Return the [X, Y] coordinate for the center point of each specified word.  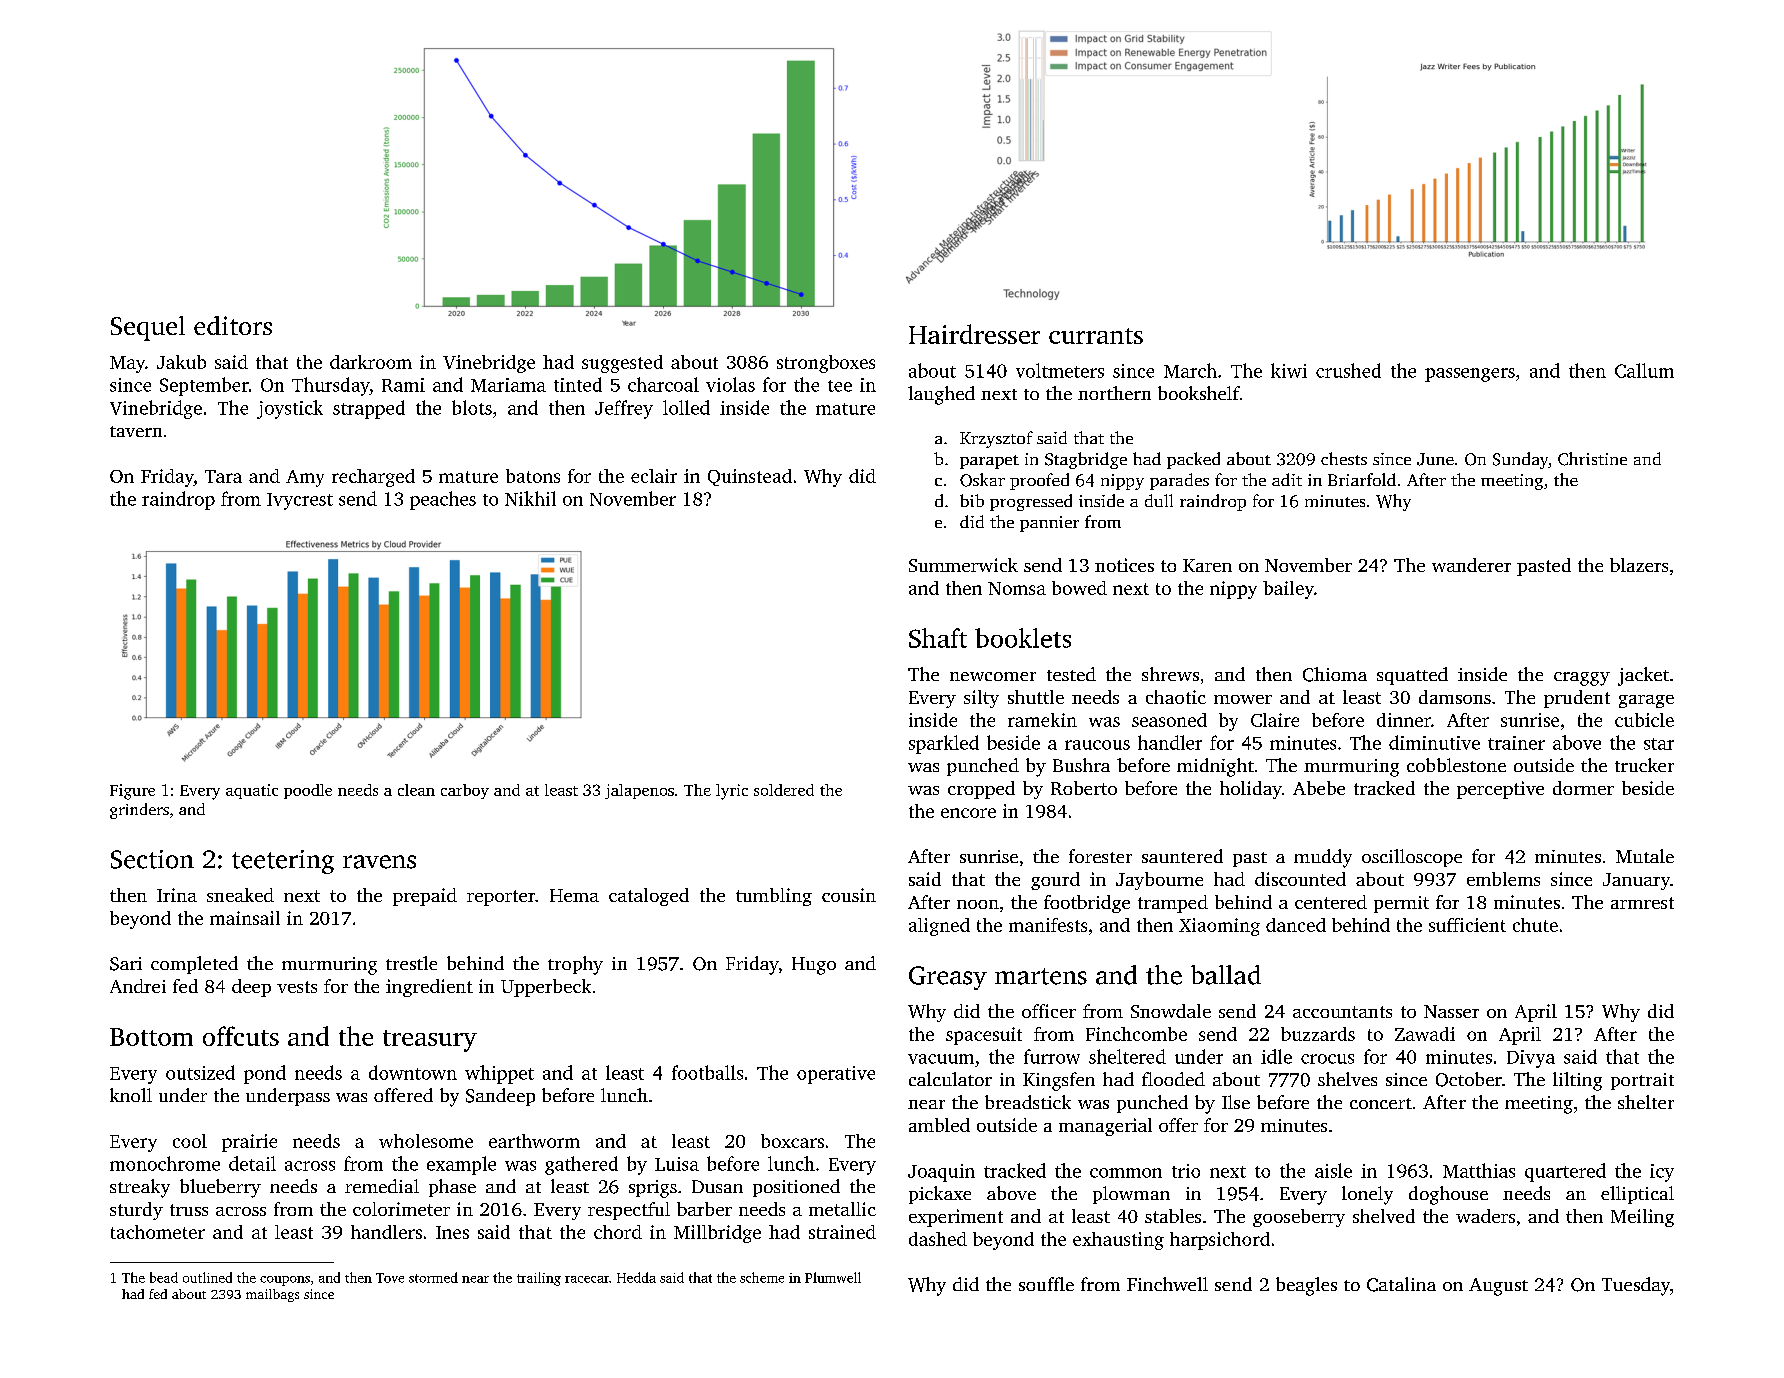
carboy [465, 791]
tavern [136, 431]
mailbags [272, 1295]
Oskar [982, 480]
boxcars [792, 1141]
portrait [1642, 1081]
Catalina [1401, 1284]
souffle [1046, 1284]
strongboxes [826, 364]
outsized [200, 1072]
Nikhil [530, 498]
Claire [1275, 720]
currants [1096, 336]
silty [981, 699]
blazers [1639, 565]
